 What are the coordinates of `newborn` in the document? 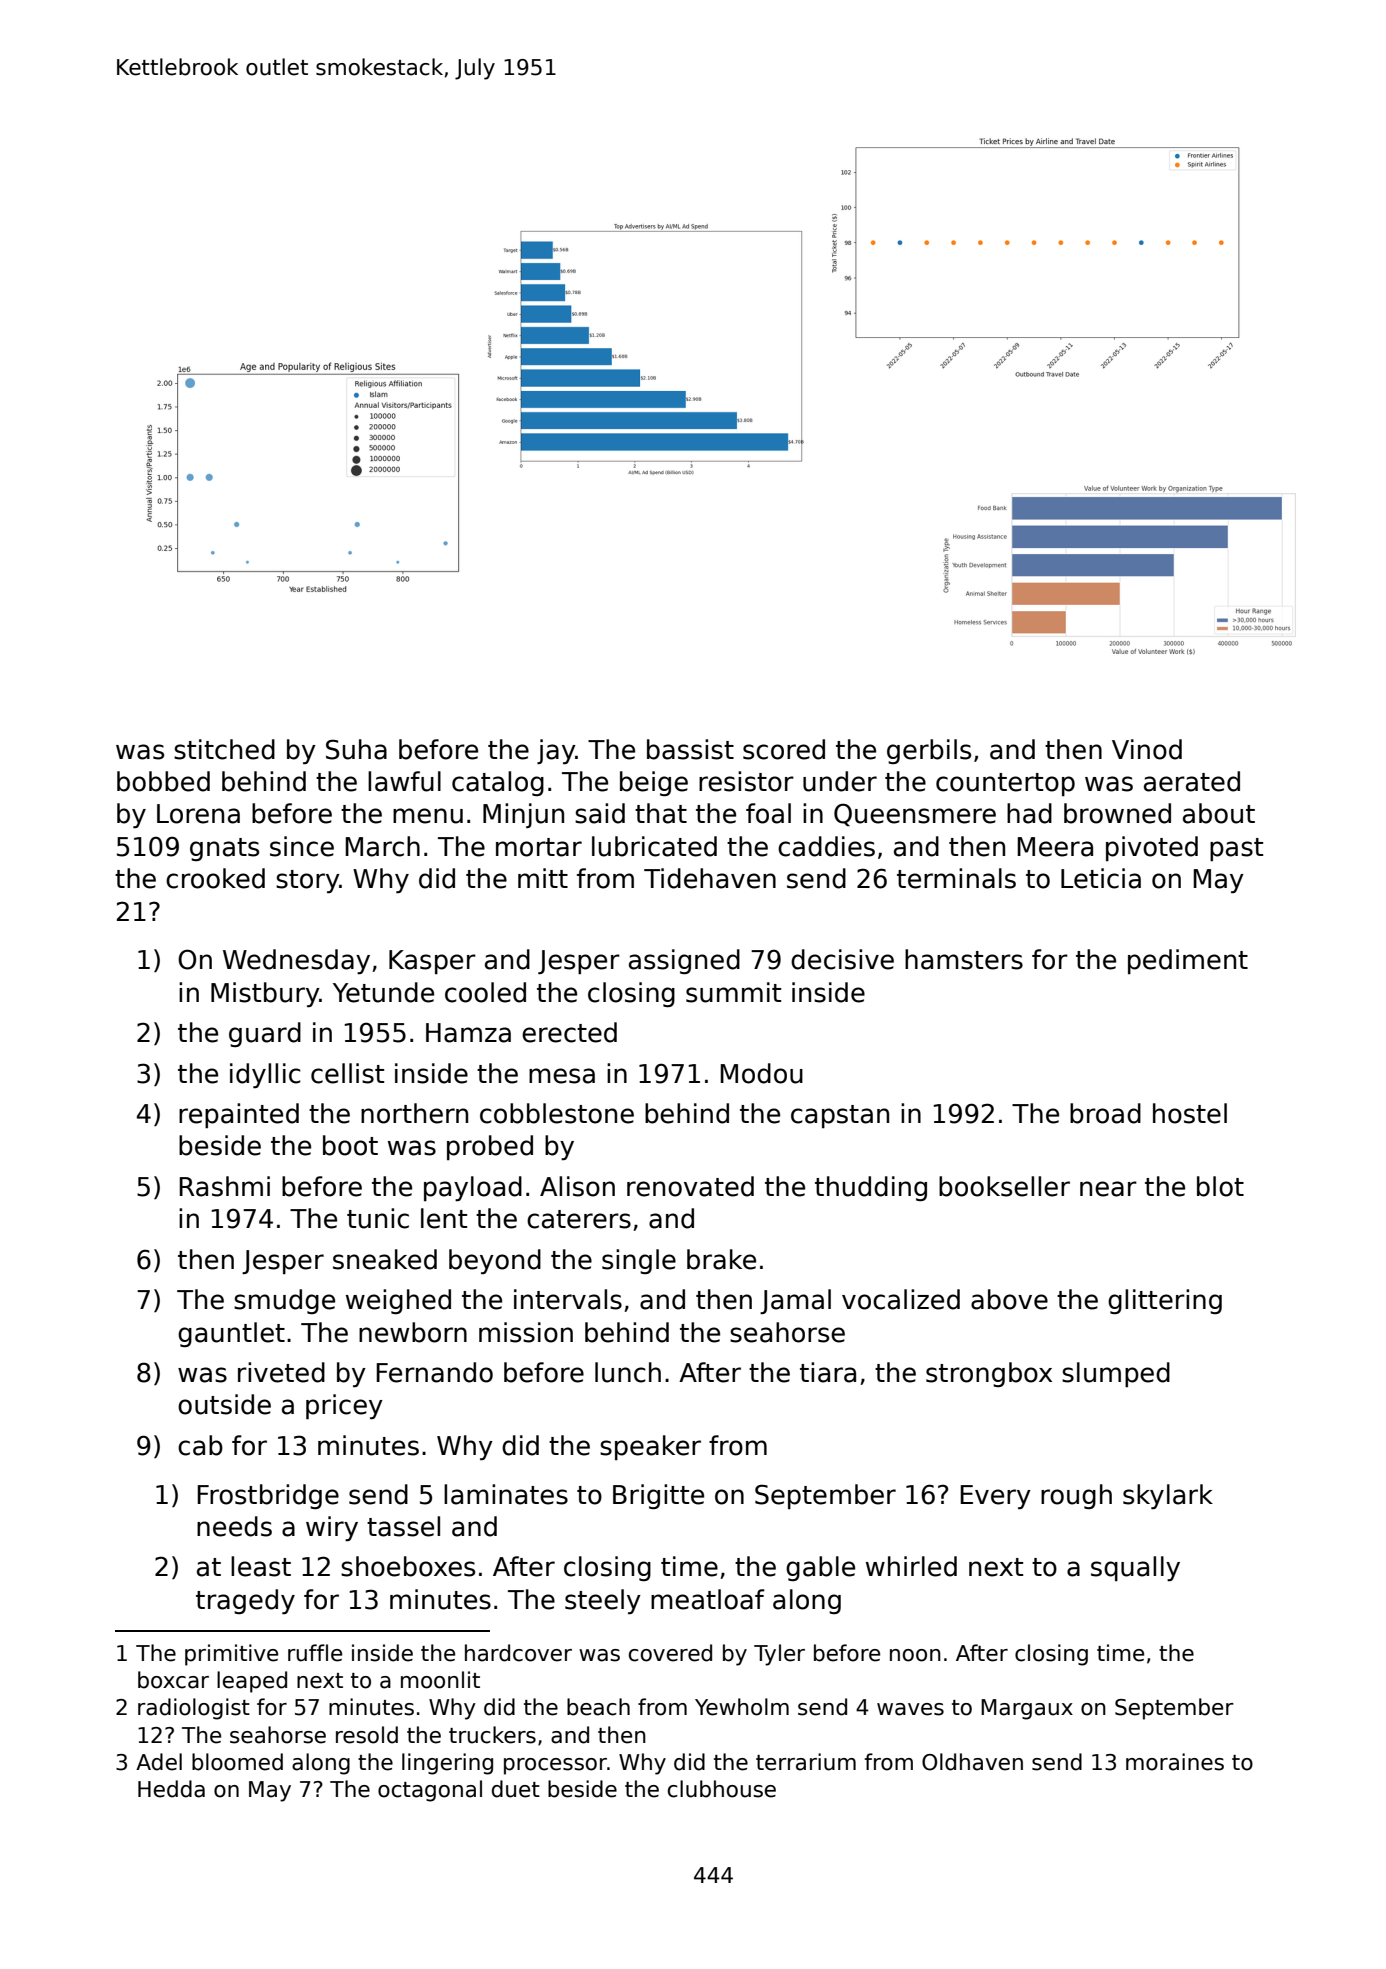 It's located at (413, 1332).
